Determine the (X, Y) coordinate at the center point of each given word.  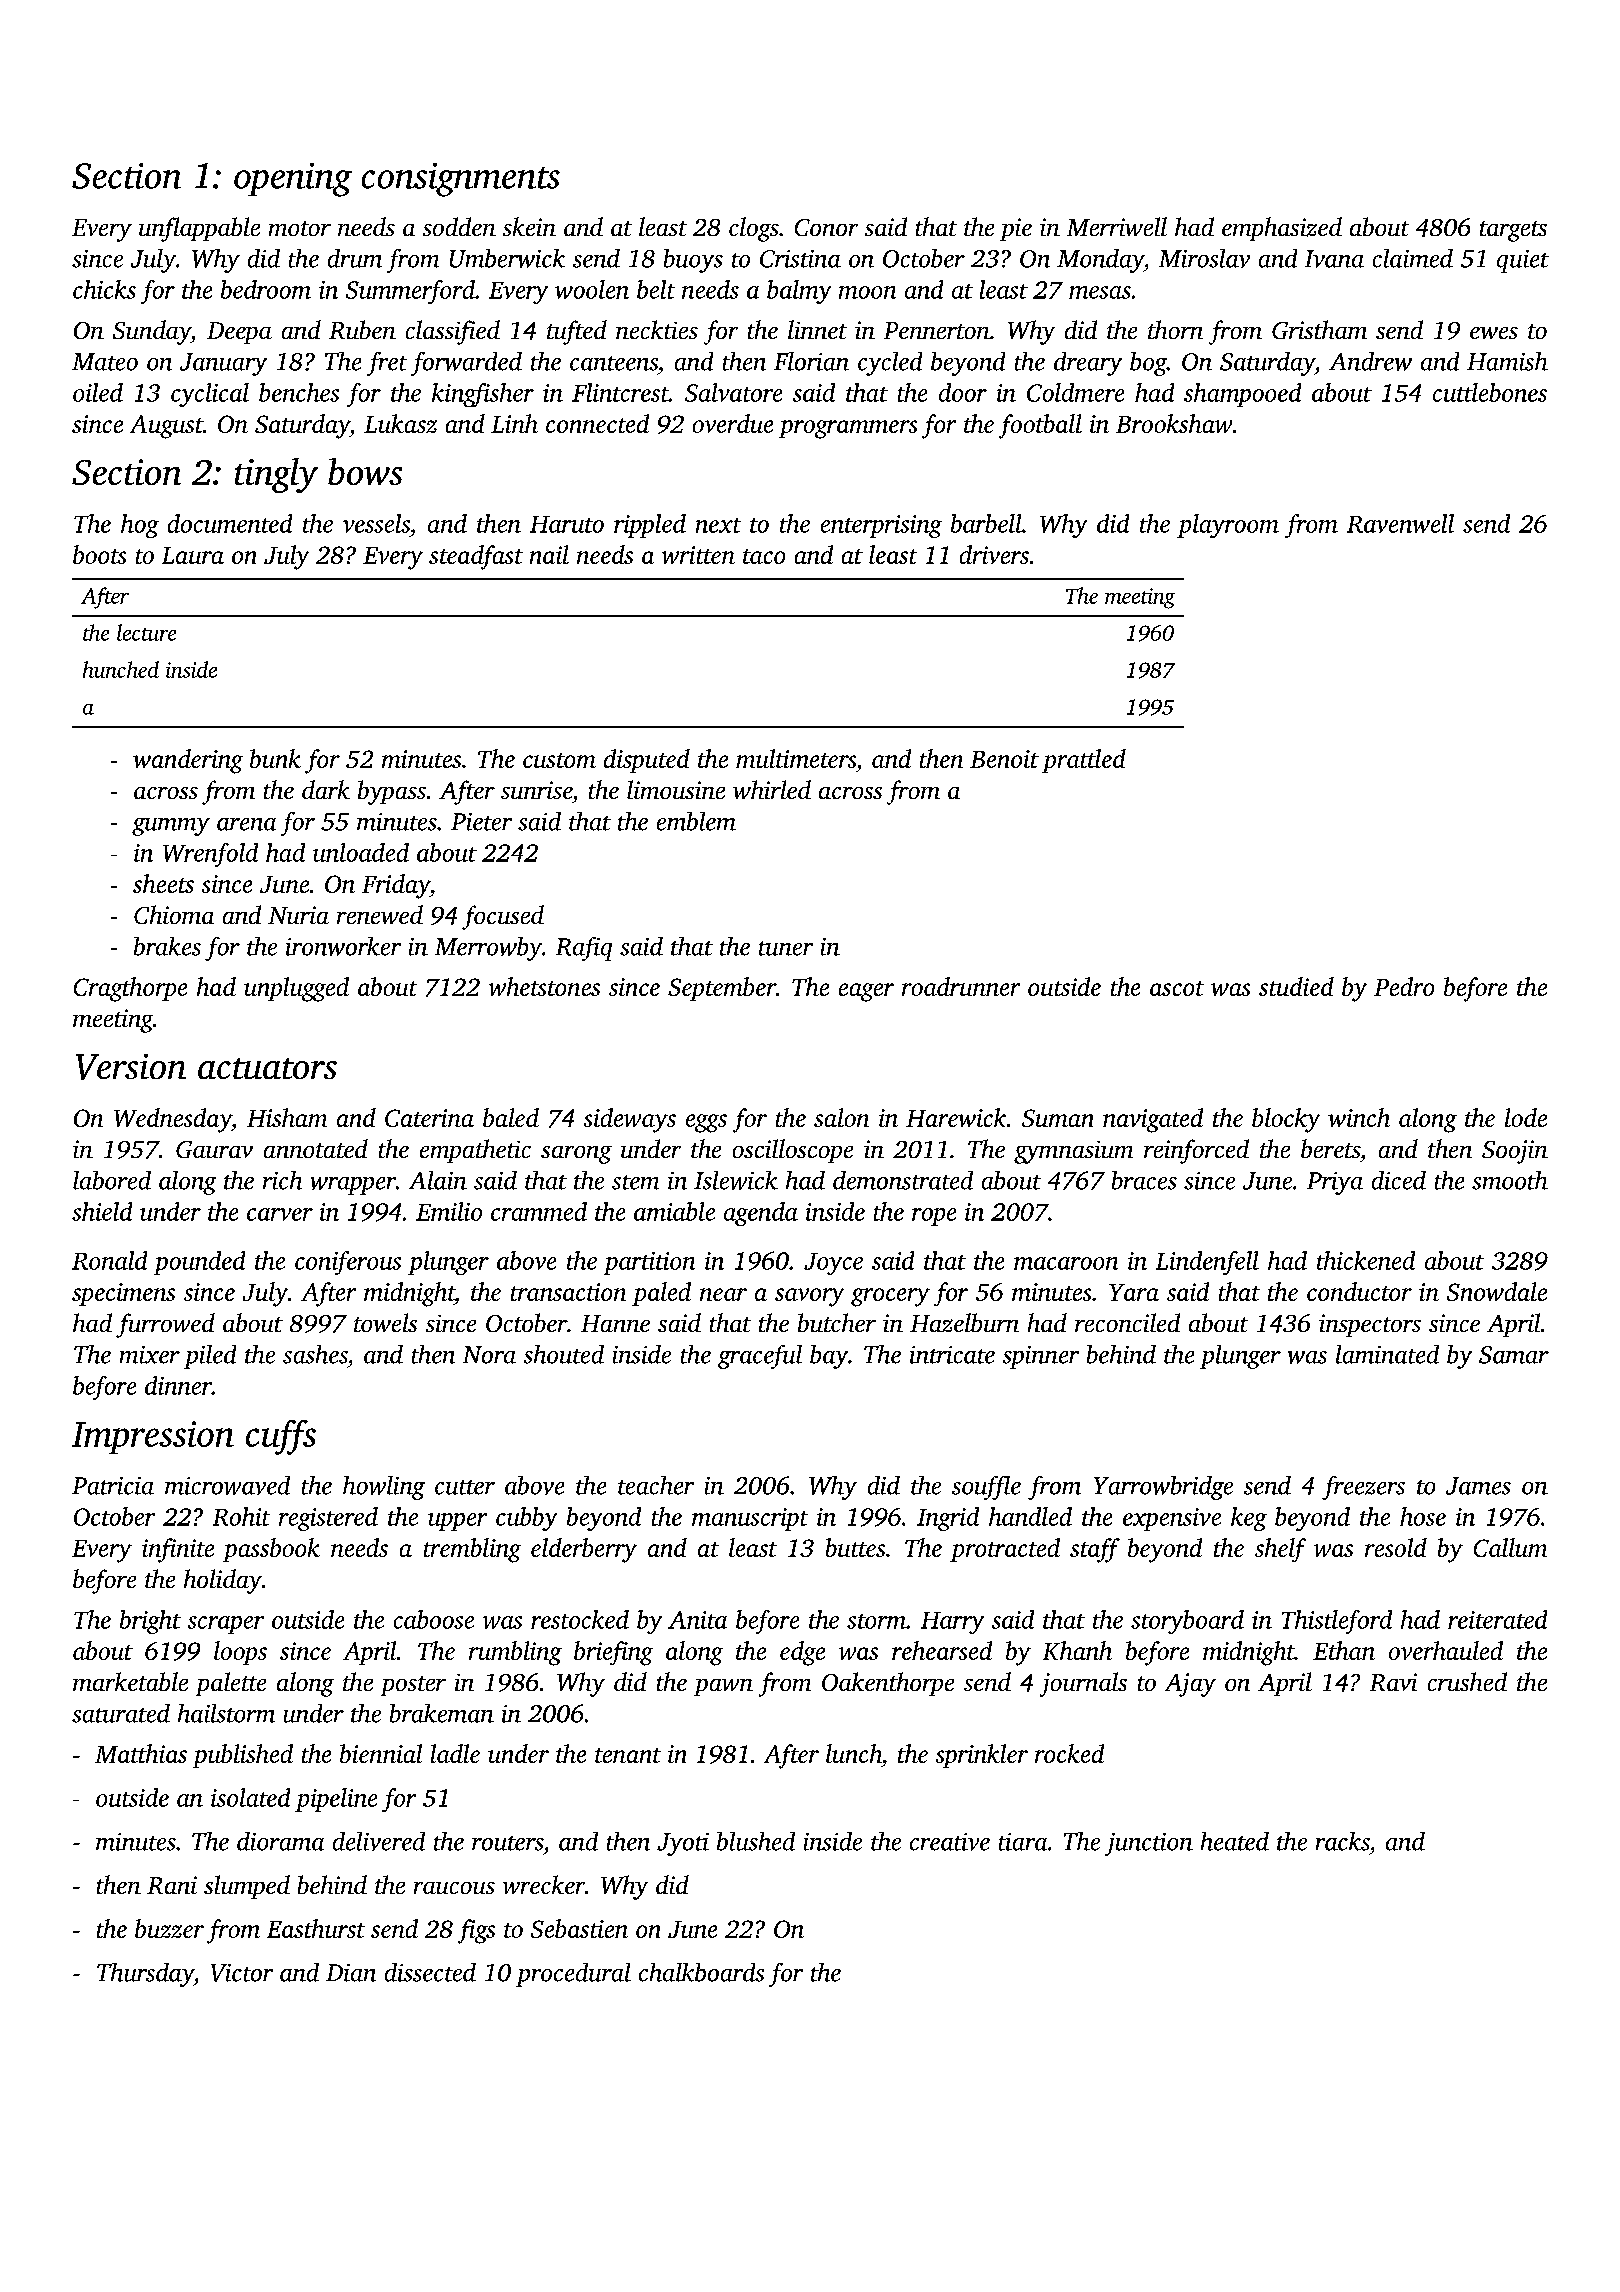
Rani (172, 1885)
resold (1396, 1547)
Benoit (1004, 759)
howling (384, 1488)
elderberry (584, 1550)
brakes (167, 946)
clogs (754, 229)
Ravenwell (1400, 523)
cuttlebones (1490, 392)
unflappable (199, 229)
